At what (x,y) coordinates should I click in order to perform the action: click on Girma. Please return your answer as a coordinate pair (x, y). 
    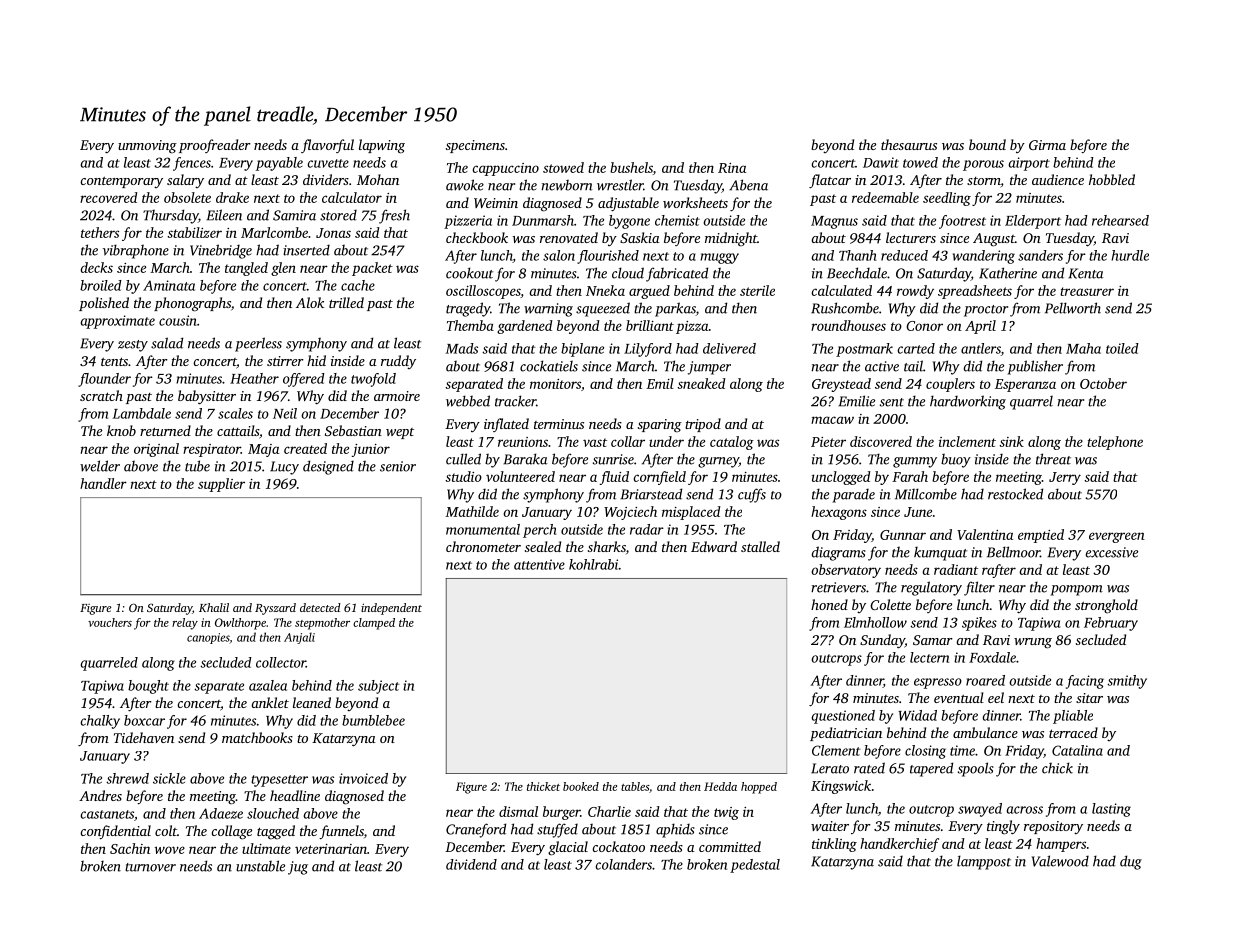
    Looking at the image, I should click on (1047, 145).
